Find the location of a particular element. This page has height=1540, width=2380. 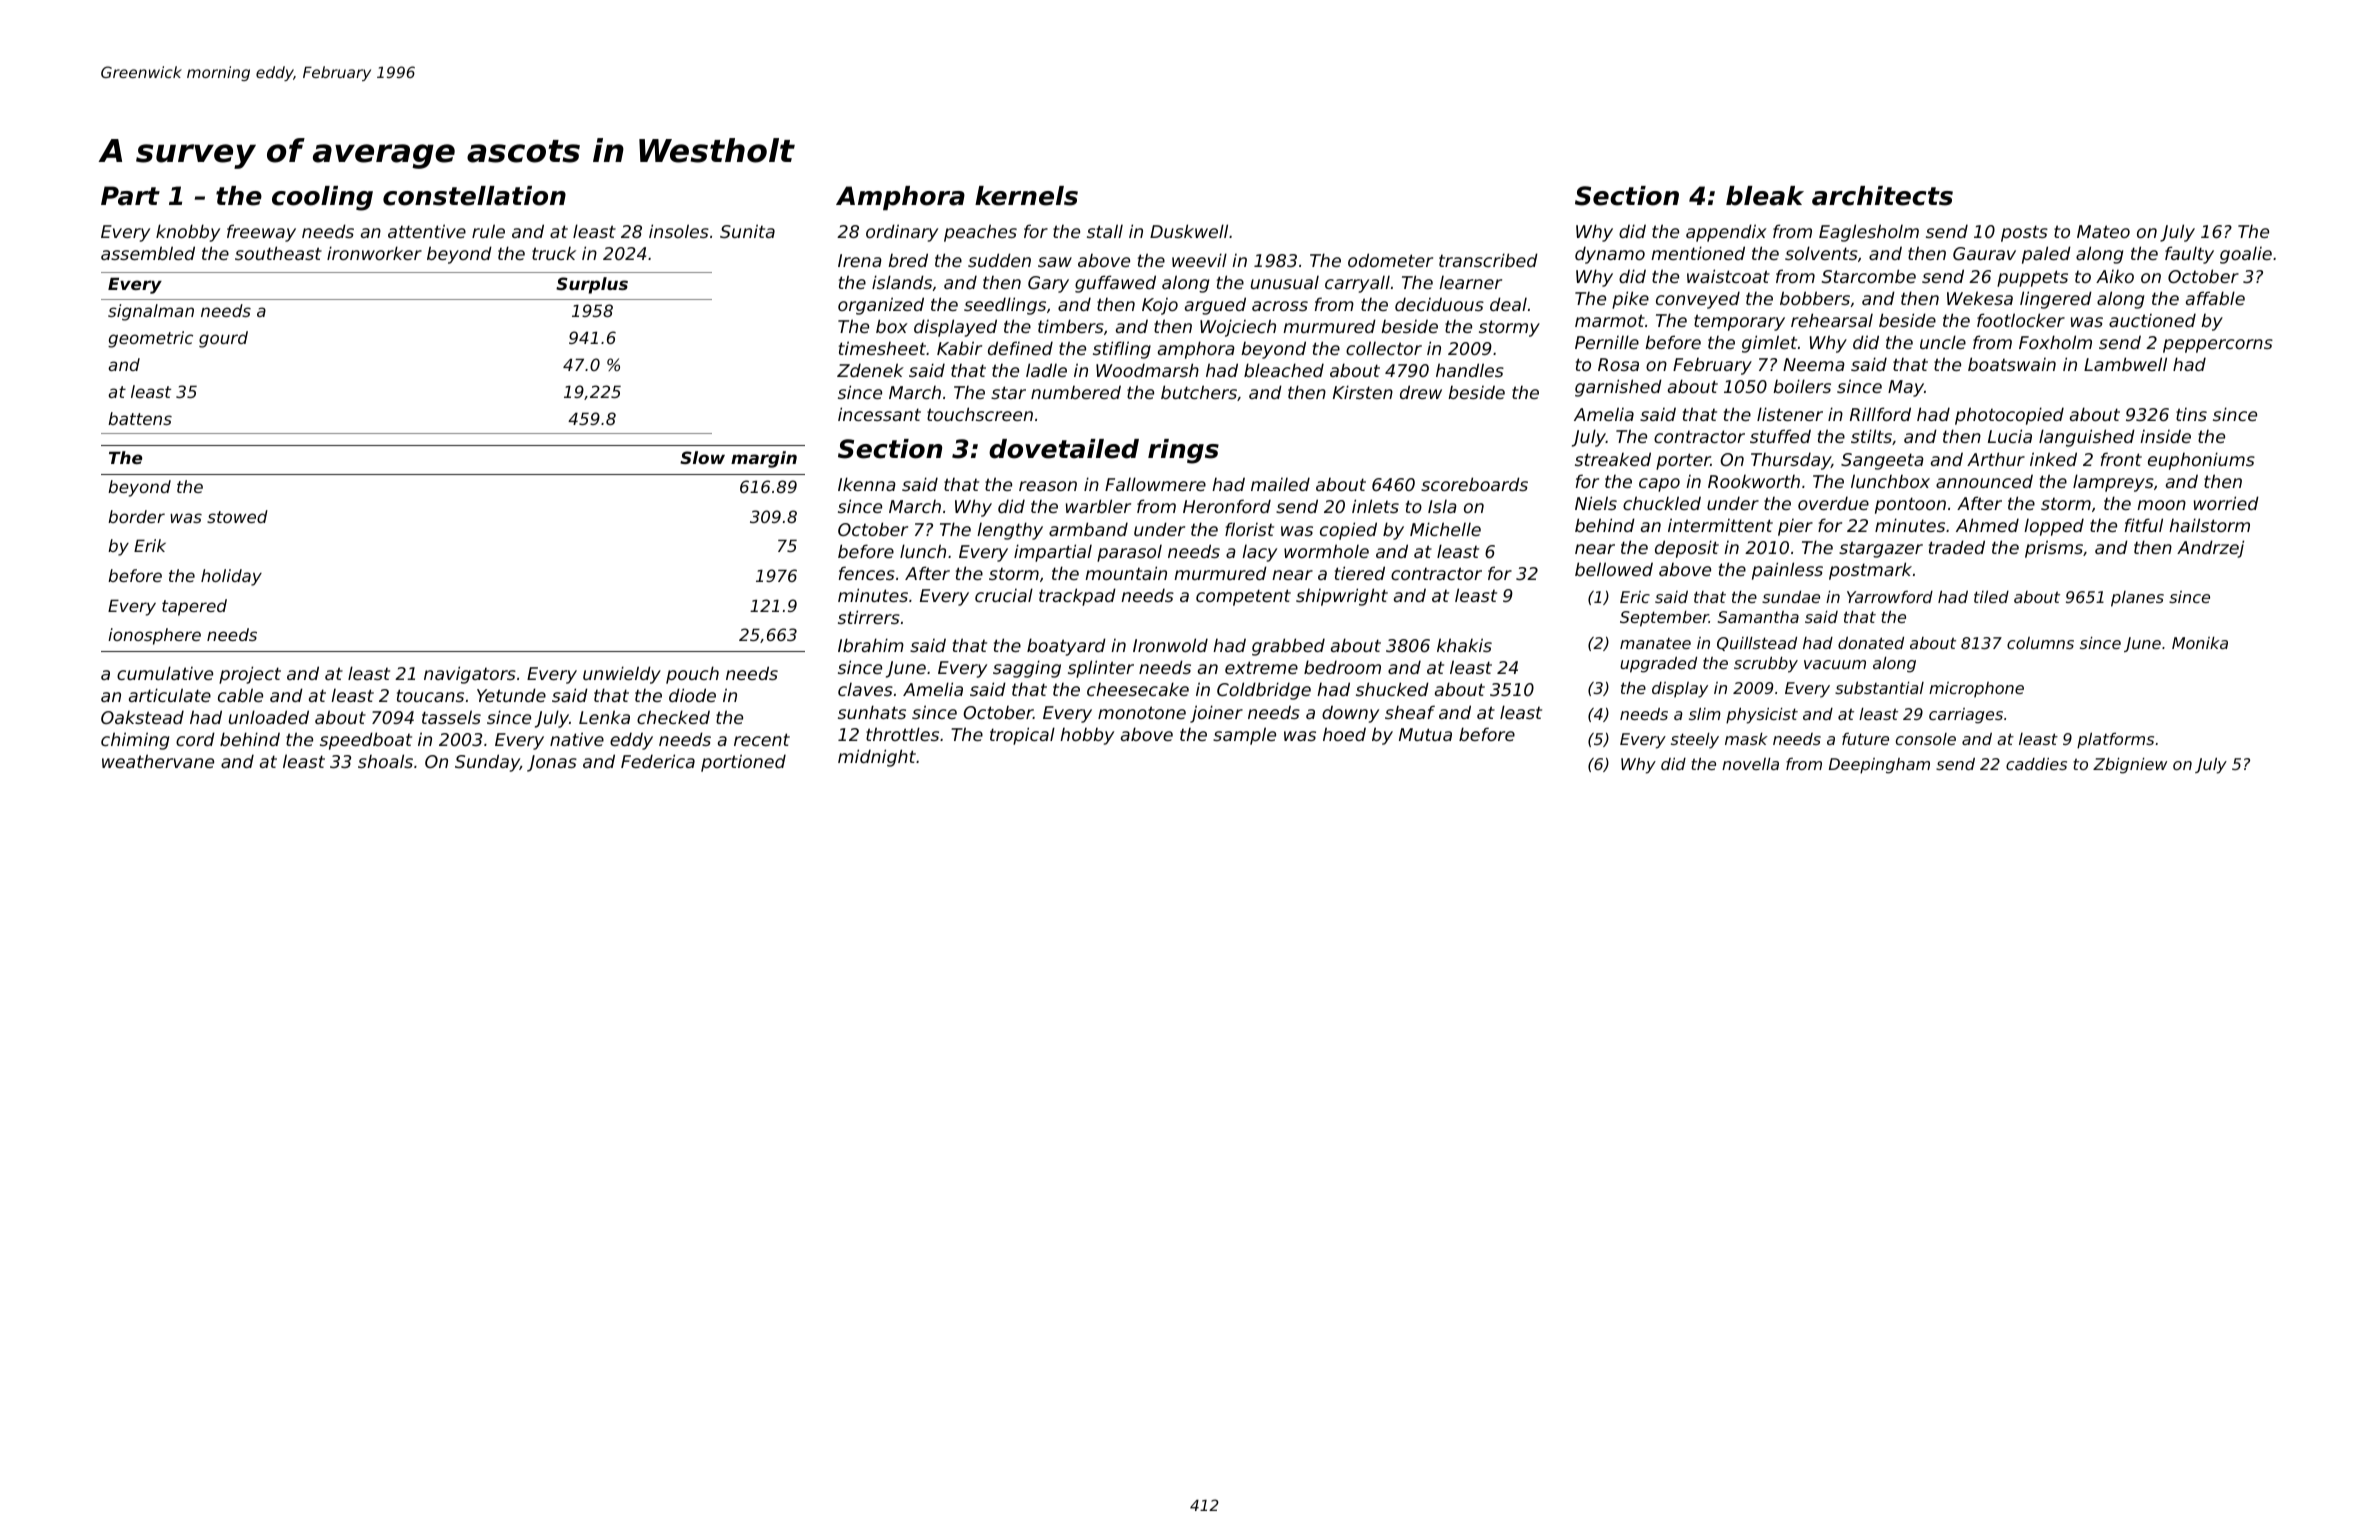

battens is located at coordinates (140, 418).
